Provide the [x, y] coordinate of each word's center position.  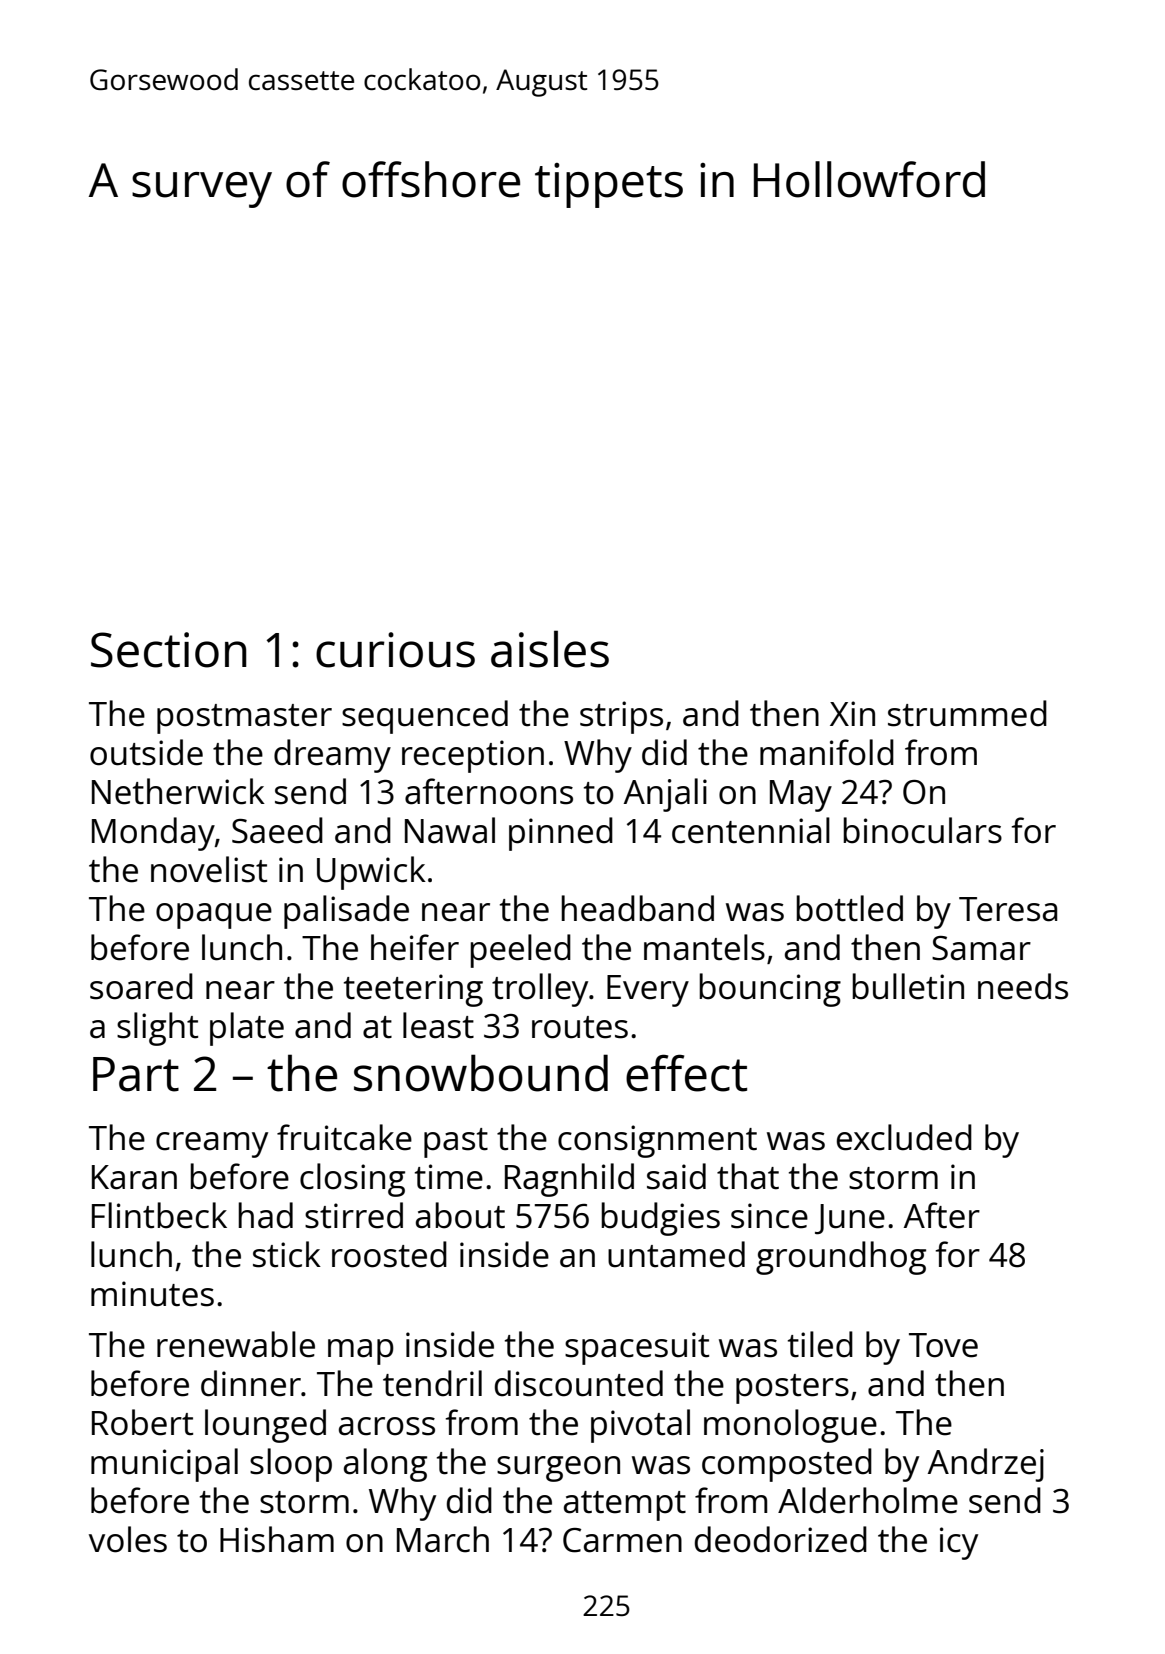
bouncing [770, 990]
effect [686, 1073]
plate [247, 1029]
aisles [550, 649]
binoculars [922, 830]
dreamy [332, 756]
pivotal [640, 1426]
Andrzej [986, 1465]
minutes [152, 1294]
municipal [164, 1465]
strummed [967, 713]
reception [473, 756]
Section [169, 650]
